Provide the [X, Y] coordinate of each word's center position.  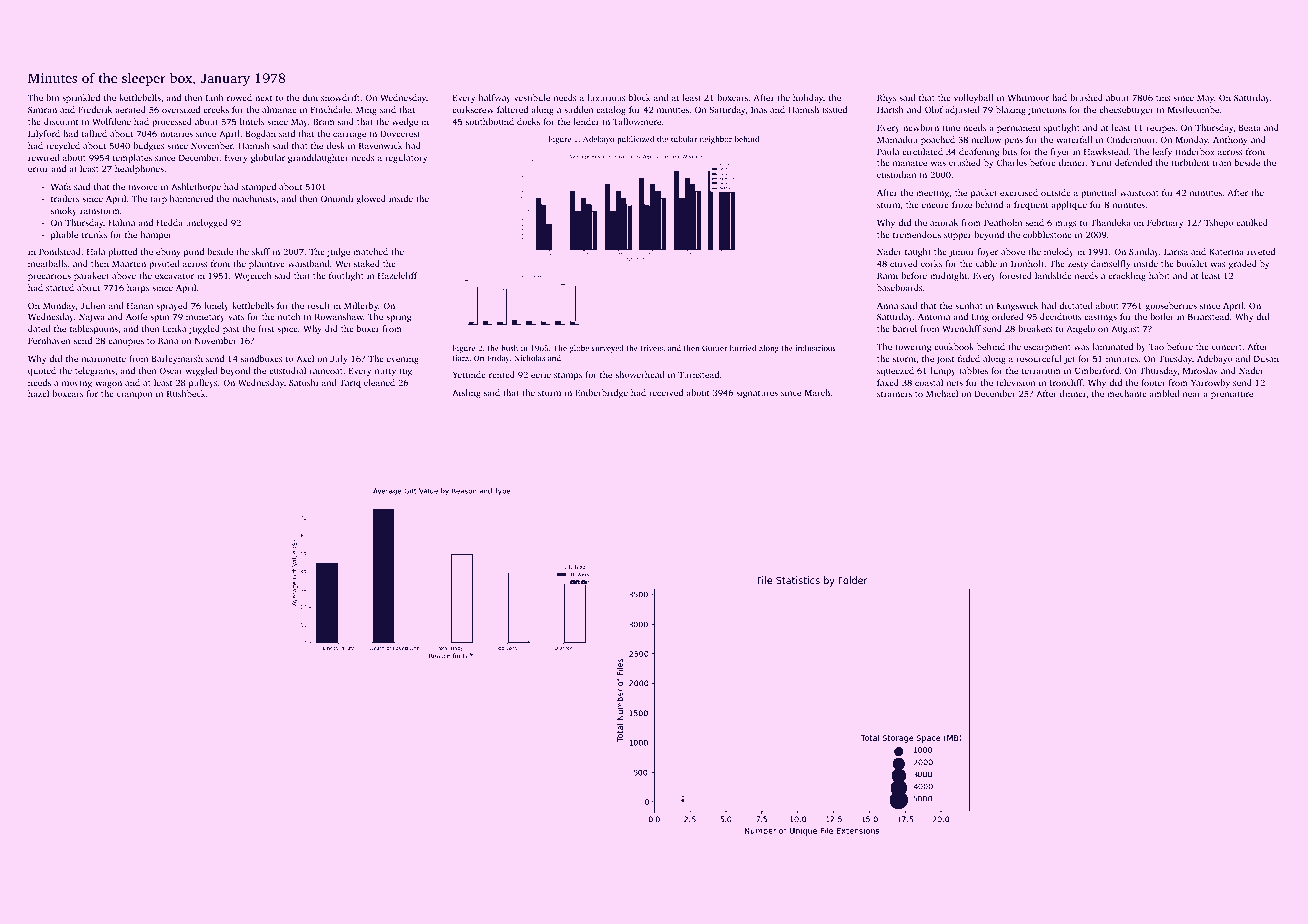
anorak [944, 222]
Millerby [361, 306]
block [640, 97]
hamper [156, 235]
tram [1222, 163]
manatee [910, 163]
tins [1163, 97]
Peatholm [1003, 222]
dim [310, 97]
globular [268, 158]
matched [370, 251]
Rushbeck [186, 393]
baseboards [900, 287]
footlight [346, 276]
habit [1159, 275]
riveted [1261, 251]
